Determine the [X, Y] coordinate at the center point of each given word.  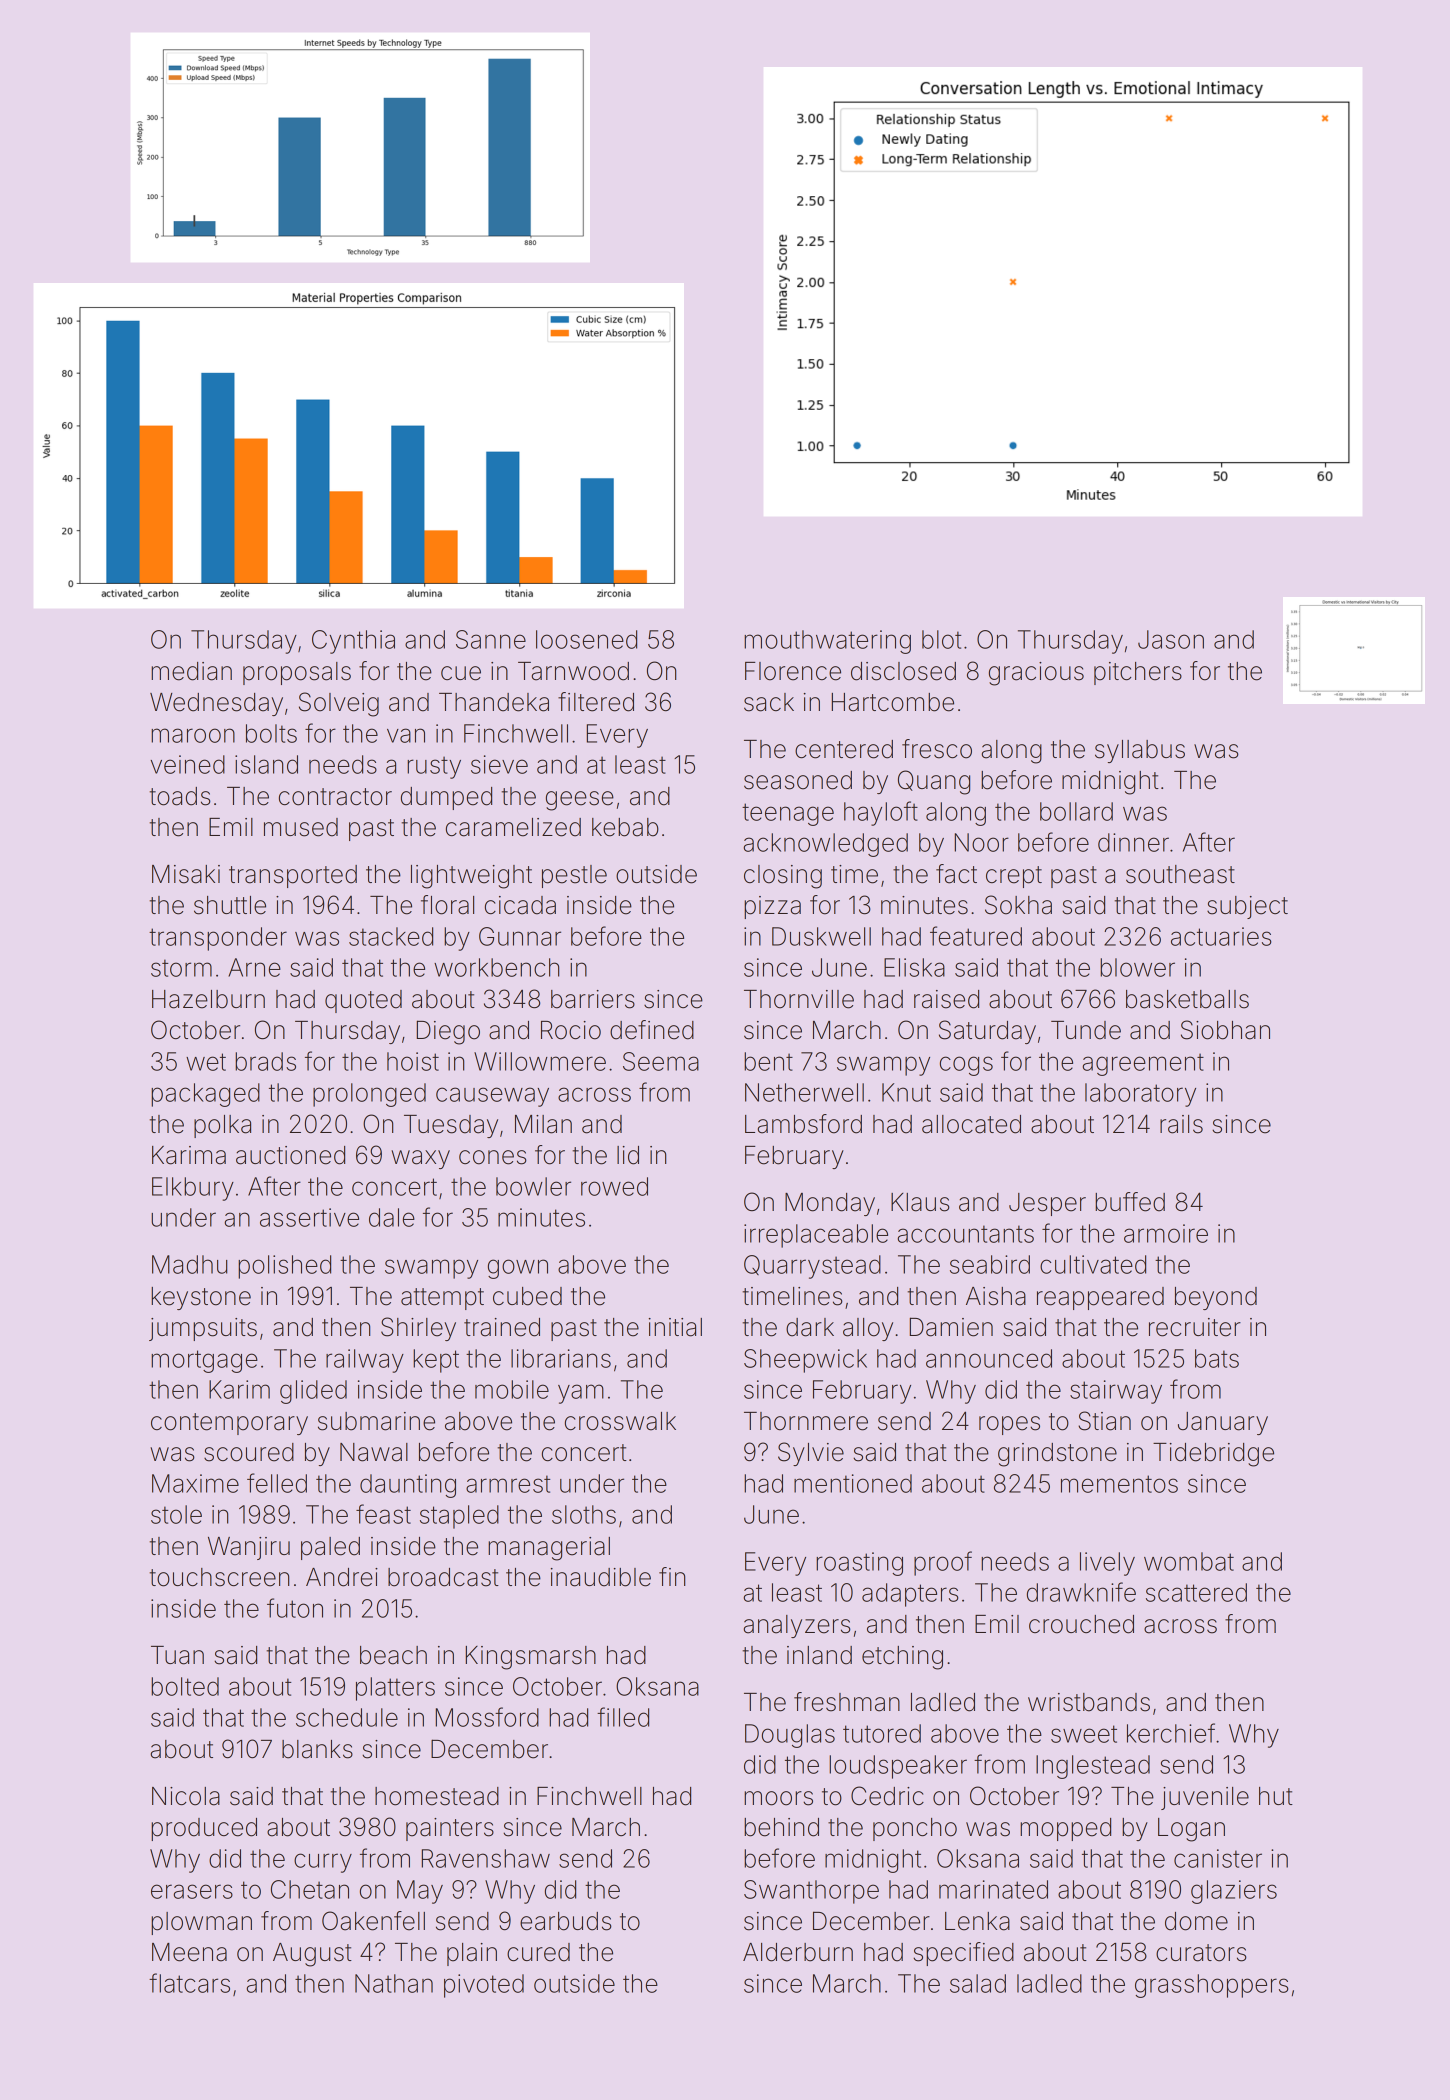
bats [1217, 1358]
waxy [420, 1159]
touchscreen [219, 1577]
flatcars [189, 1983]
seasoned [798, 780]
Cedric [887, 1796]
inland [819, 1655]
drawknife [1081, 1592]
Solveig [339, 704]
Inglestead [1093, 1767]
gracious [1036, 674]
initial [675, 1327]
